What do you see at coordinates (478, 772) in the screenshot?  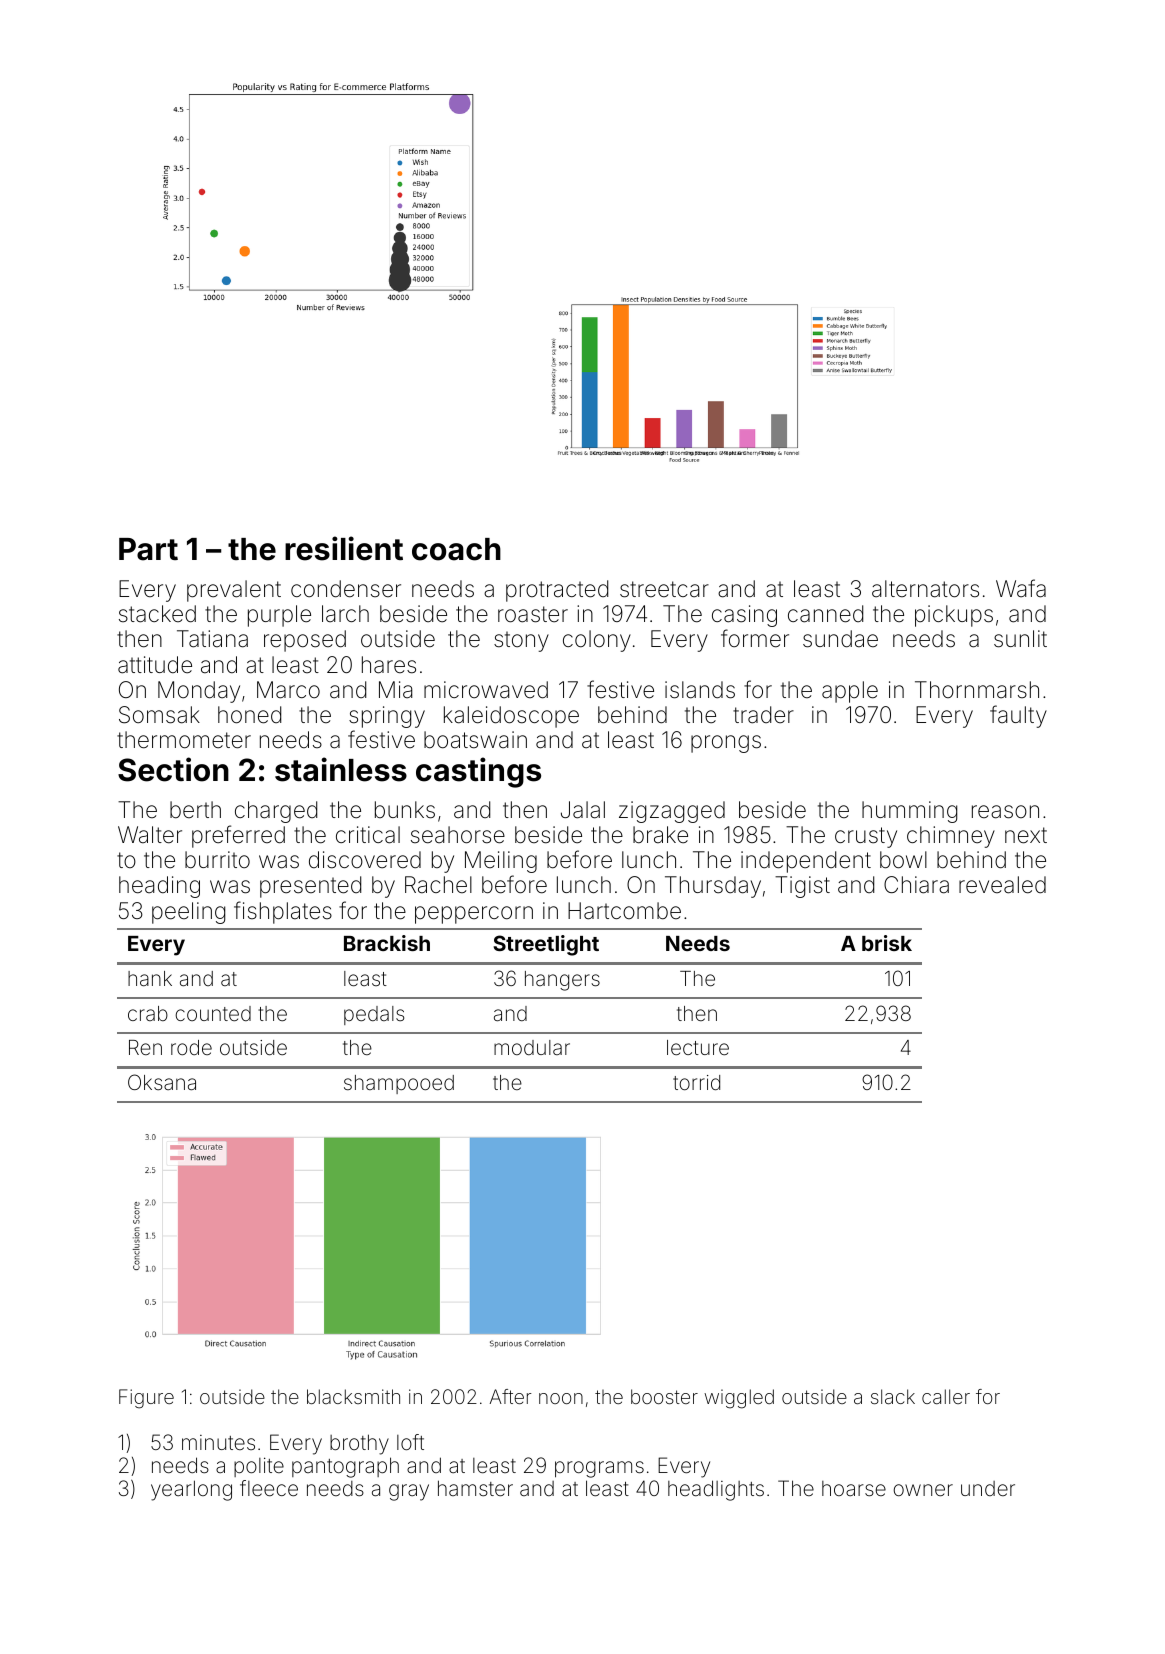 I see `castings` at bounding box center [478, 772].
